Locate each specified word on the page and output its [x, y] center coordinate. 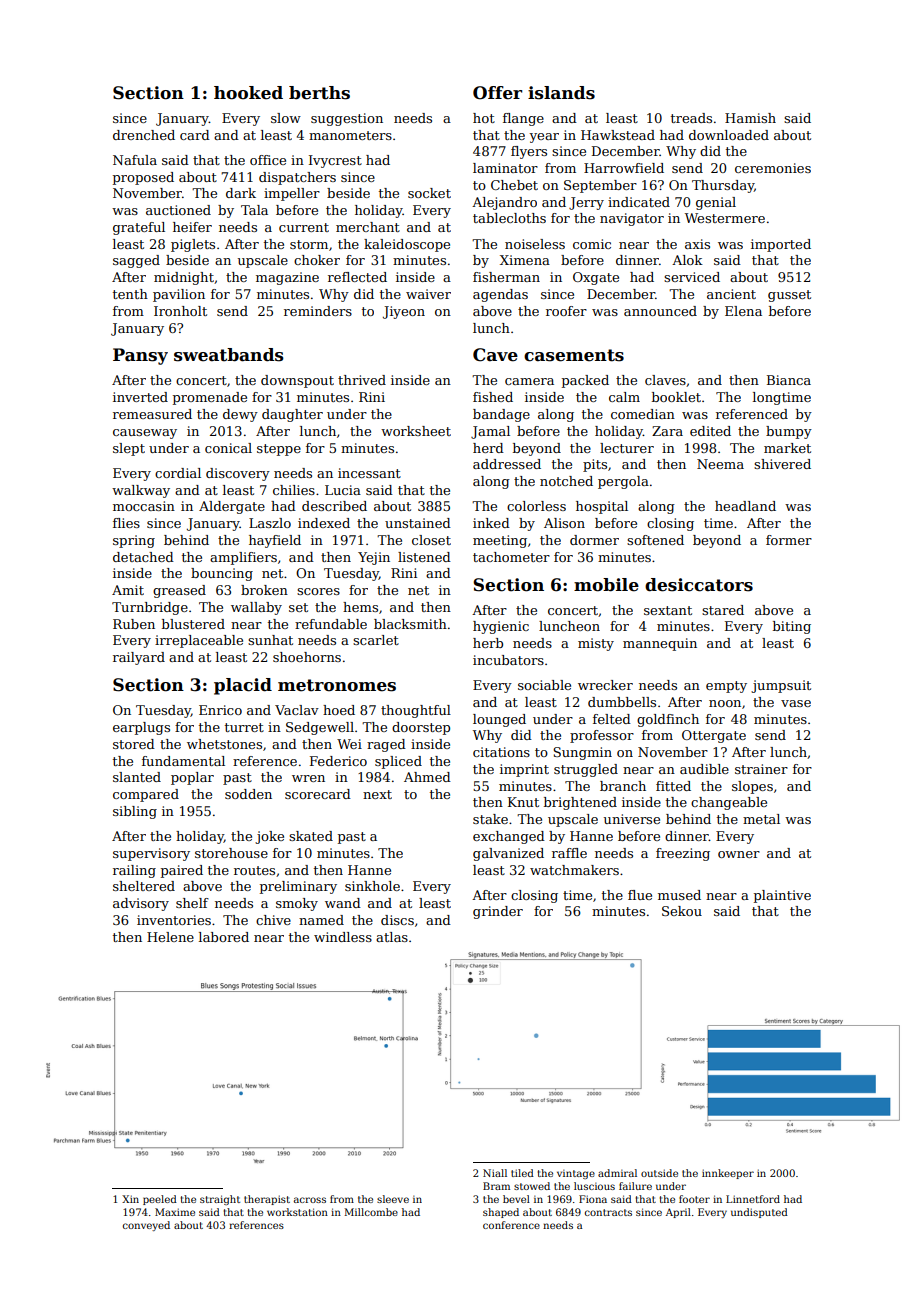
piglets [193, 245]
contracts [608, 1212]
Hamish [750, 118]
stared [723, 610]
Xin [130, 1199]
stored [134, 744]
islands [561, 93]
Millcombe [371, 1212]
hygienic [501, 627]
